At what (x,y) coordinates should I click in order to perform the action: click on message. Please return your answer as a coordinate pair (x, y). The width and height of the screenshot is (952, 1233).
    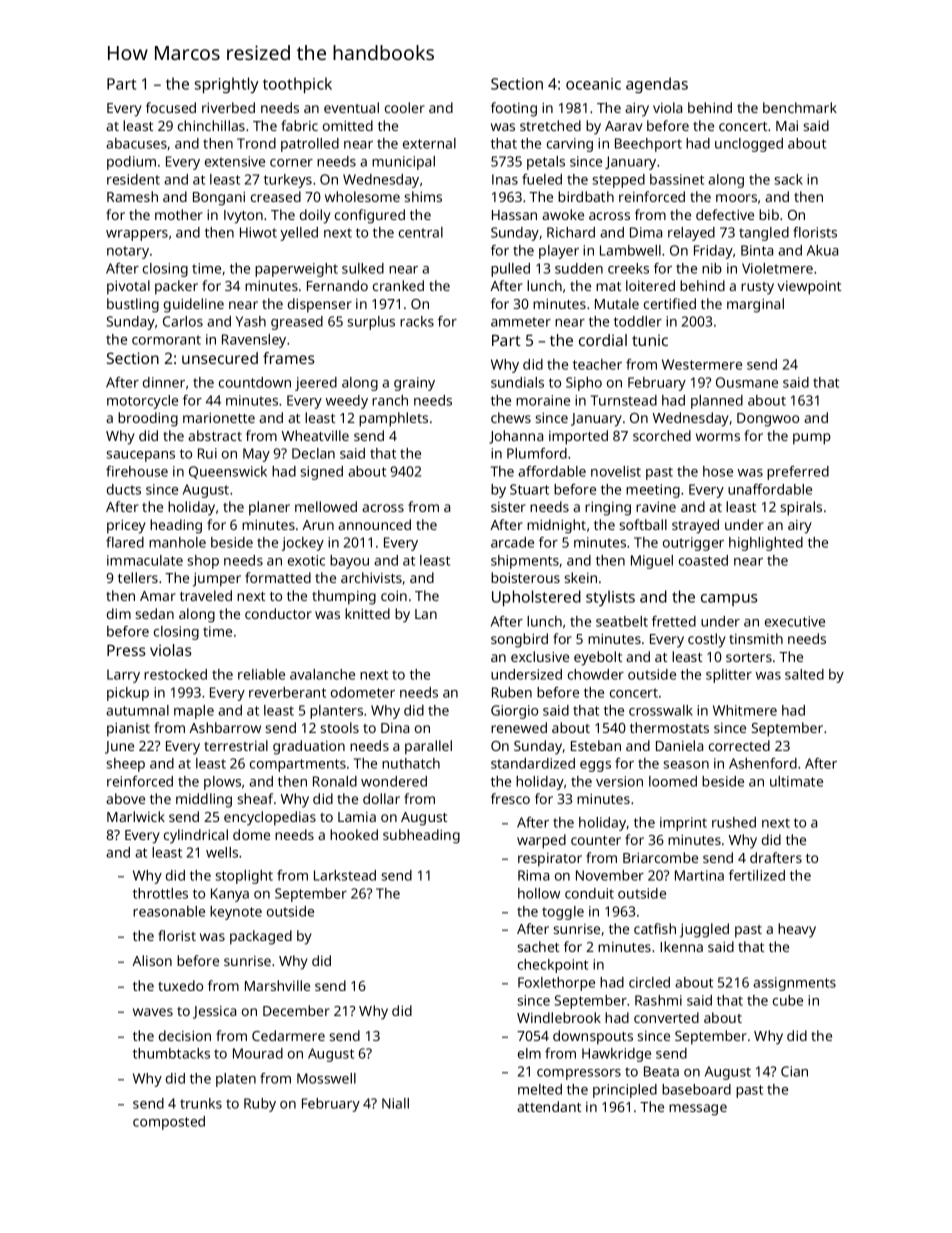
    Looking at the image, I should click on (698, 1110).
